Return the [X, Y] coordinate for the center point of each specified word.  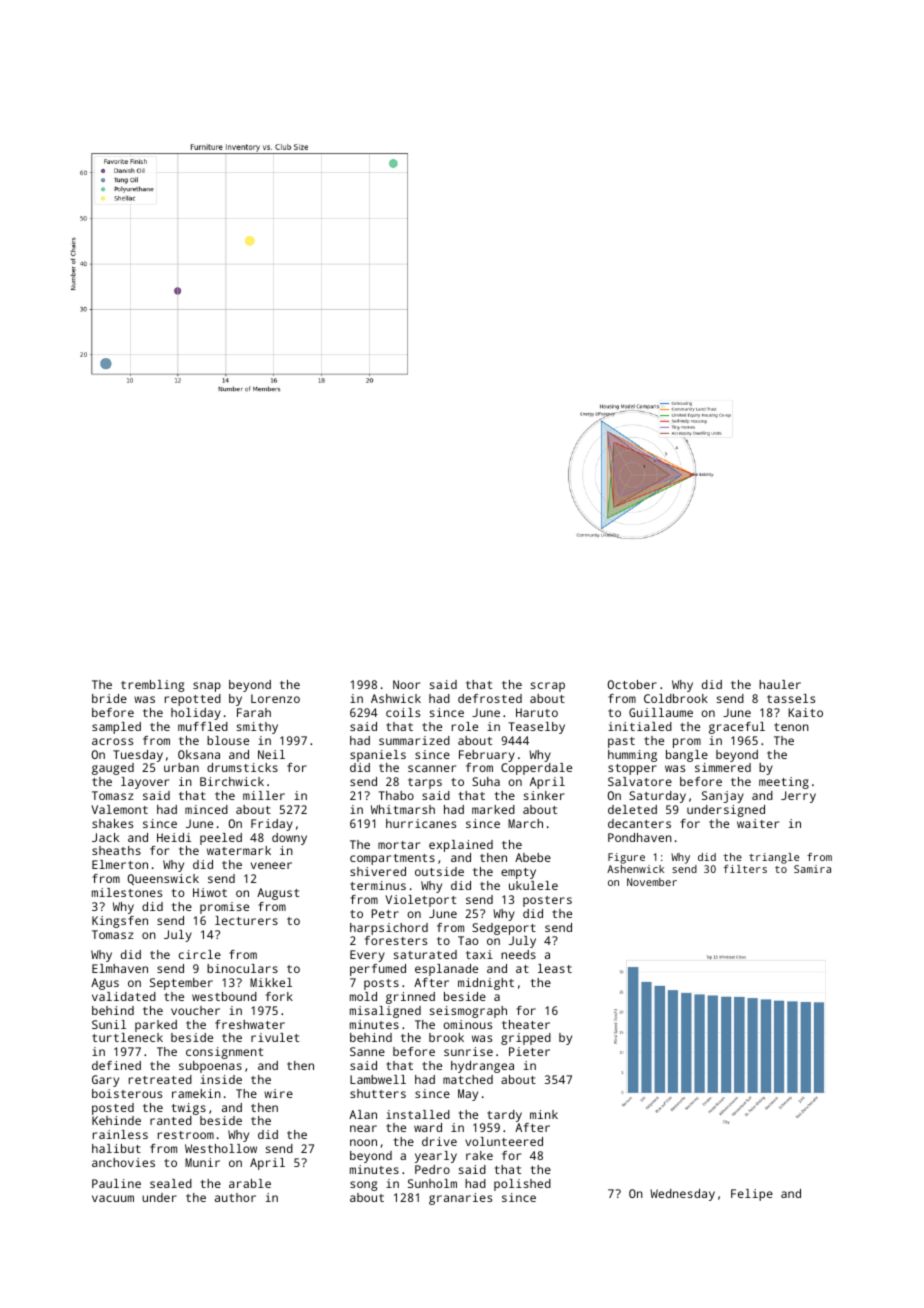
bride [109, 698]
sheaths [116, 850]
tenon [791, 727]
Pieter [529, 1051]
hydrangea [482, 1067]
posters [547, 901]
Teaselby [537, 728]
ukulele [533, 885]
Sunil [109, 1024]
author [235, 1197]
